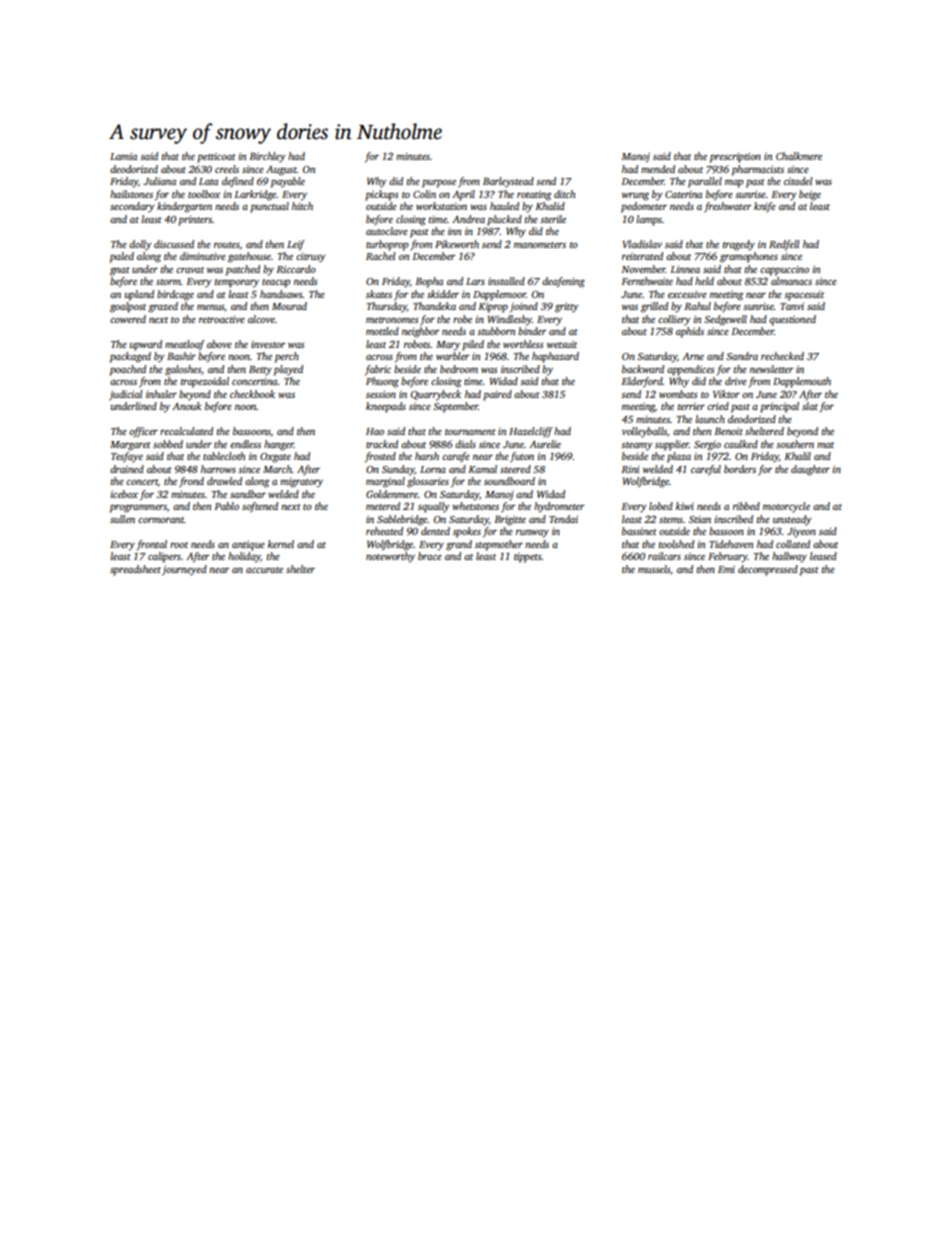 This image has height=1233, width=952. What do you see at coordinates (296, 269) in the image?
I see `Riccardo` at bounding box center [296, 269].
